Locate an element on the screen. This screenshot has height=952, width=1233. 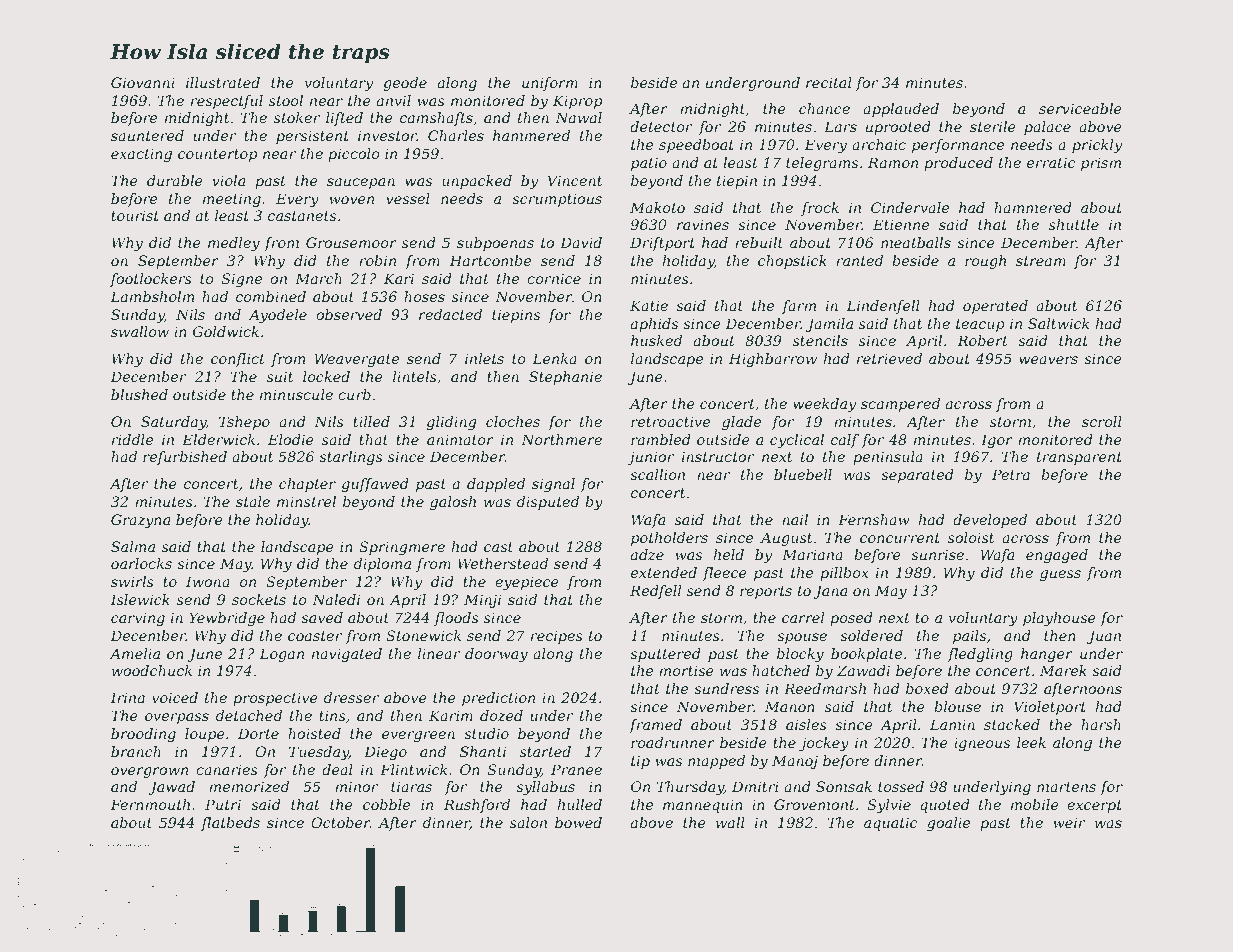
animator is located at coordinates (460, 439).
